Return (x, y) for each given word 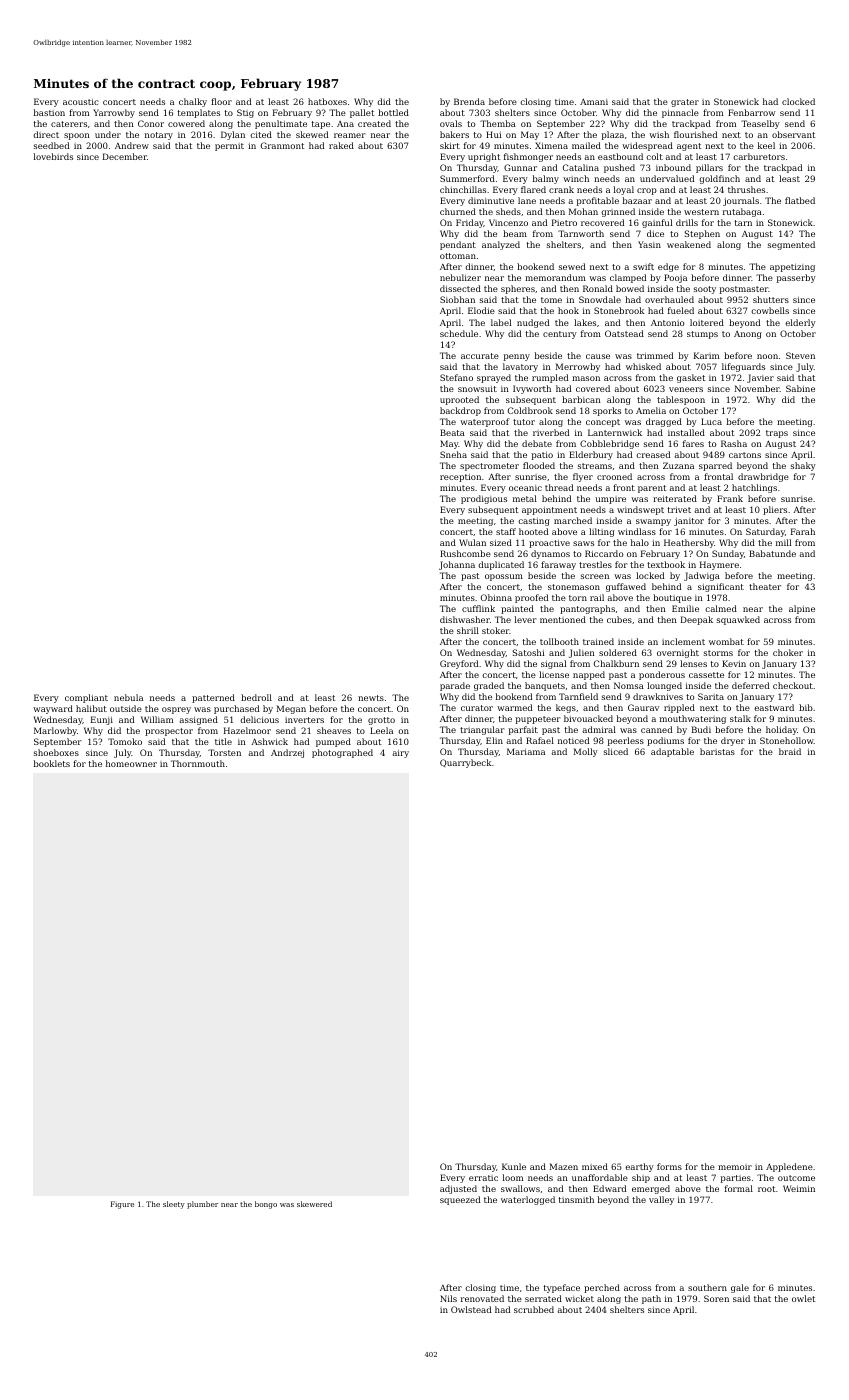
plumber (202, 1205)
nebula (128, 697)
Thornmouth (198, 763)
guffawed (626, 587)
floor (221, 101)
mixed (595, 1166)
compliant (86, 698)
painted (517, 609)
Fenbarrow (751, 112)
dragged (664, 422)
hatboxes (327, 101)
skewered (314, 1204)
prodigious (484, 499)
